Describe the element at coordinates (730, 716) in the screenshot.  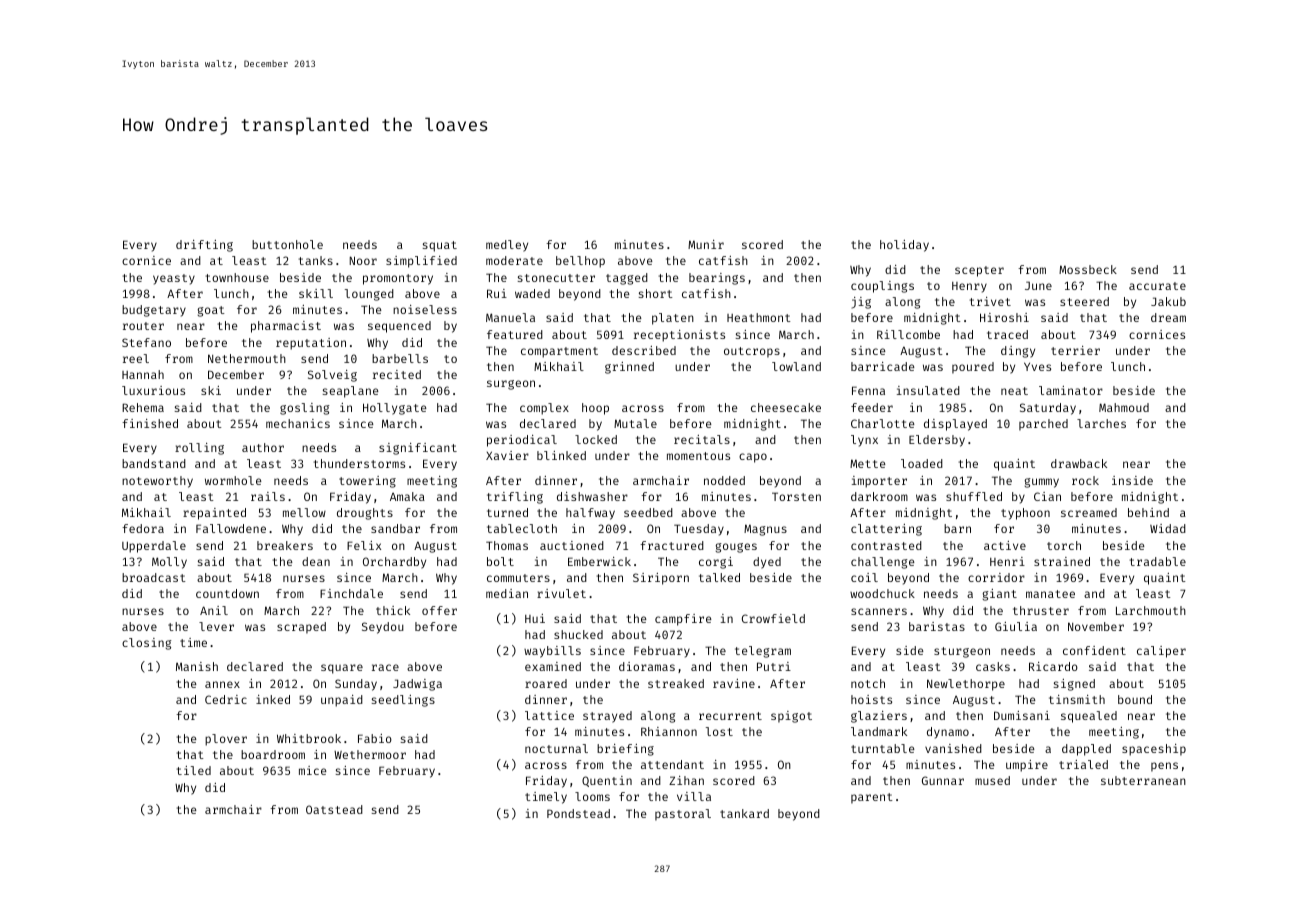
I see `recurrent` at that location.
